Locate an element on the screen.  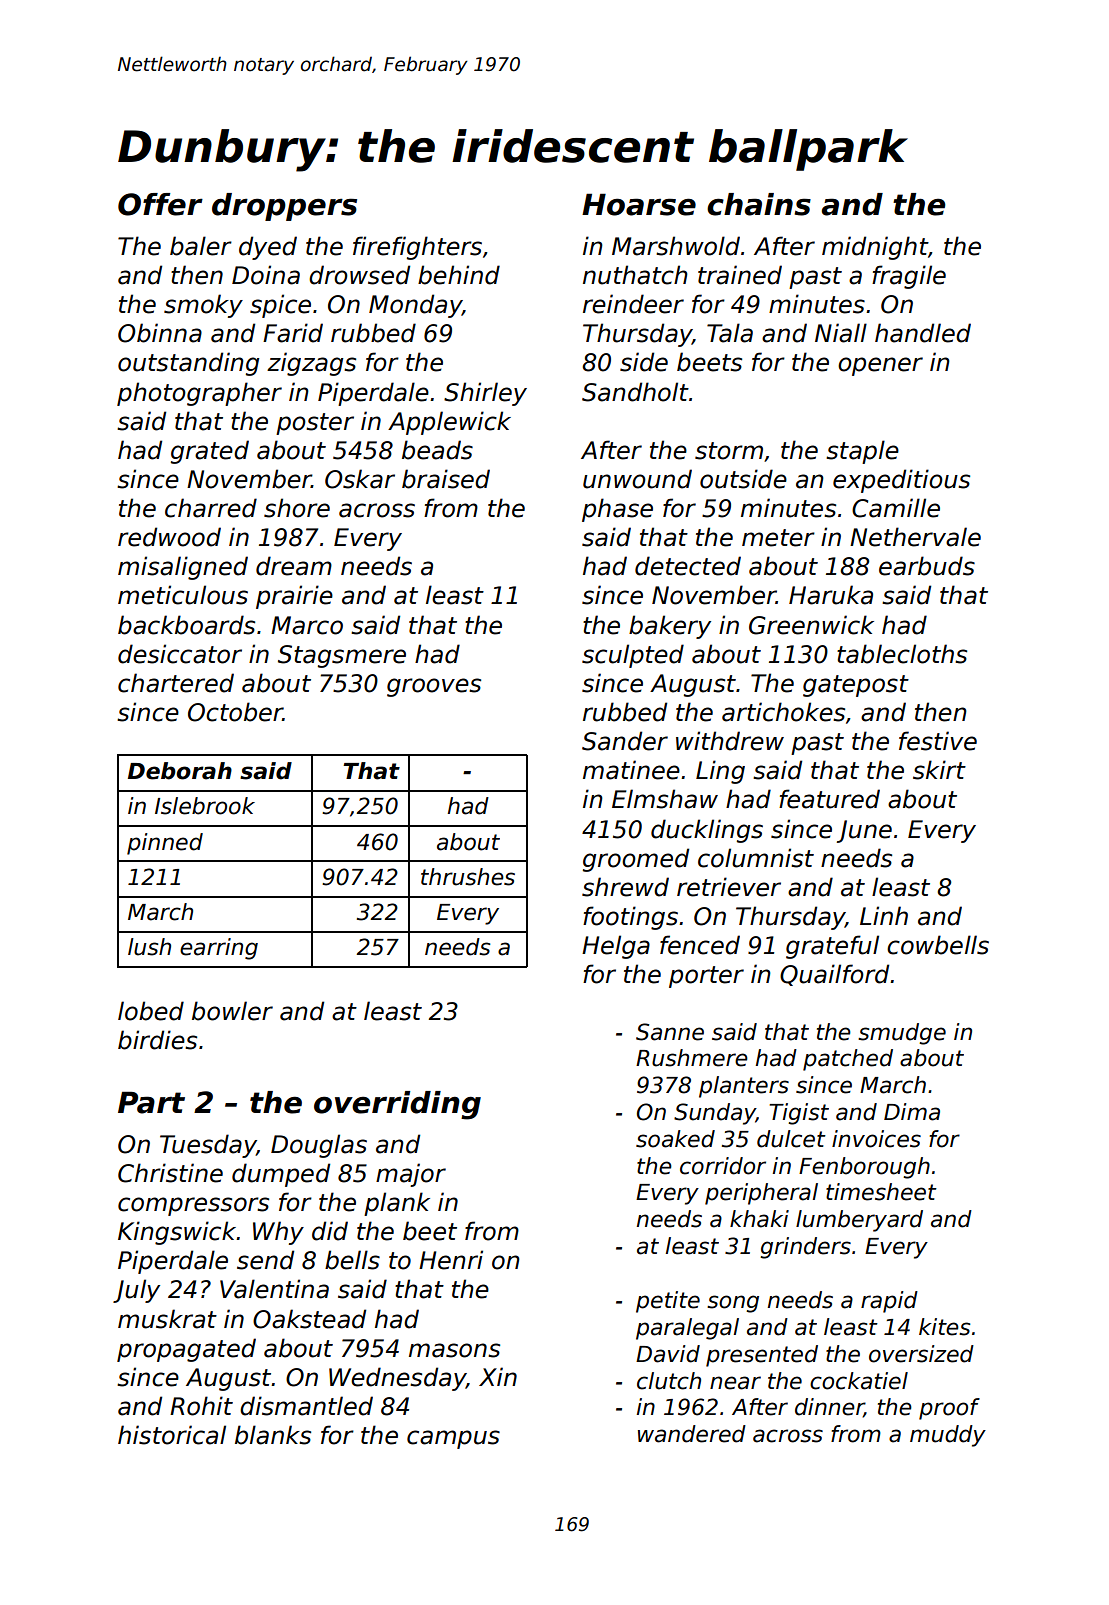
thrushes is located at coordinates (468, 877).
